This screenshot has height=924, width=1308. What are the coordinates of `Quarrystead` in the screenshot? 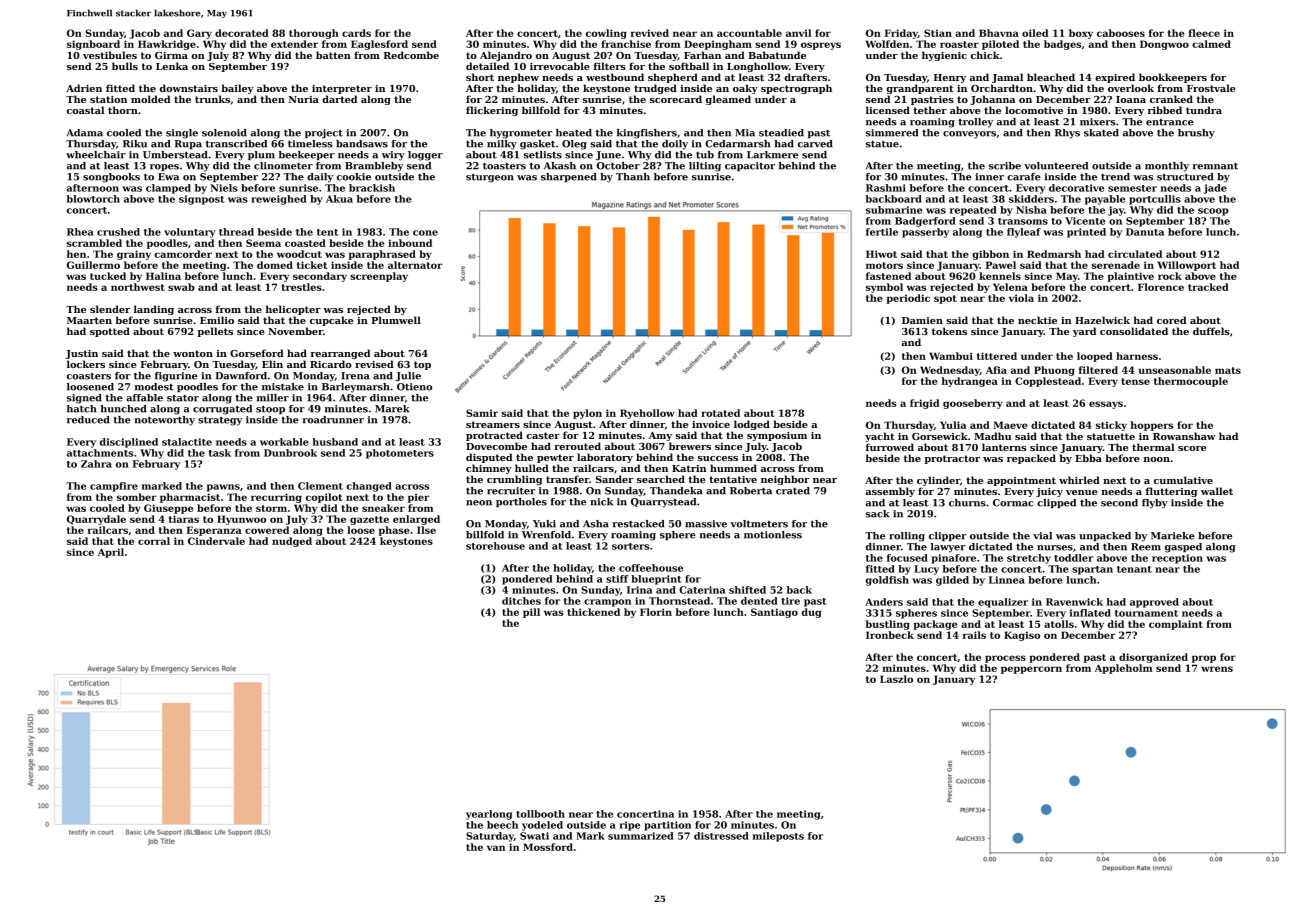 It's located at (663, 503).
